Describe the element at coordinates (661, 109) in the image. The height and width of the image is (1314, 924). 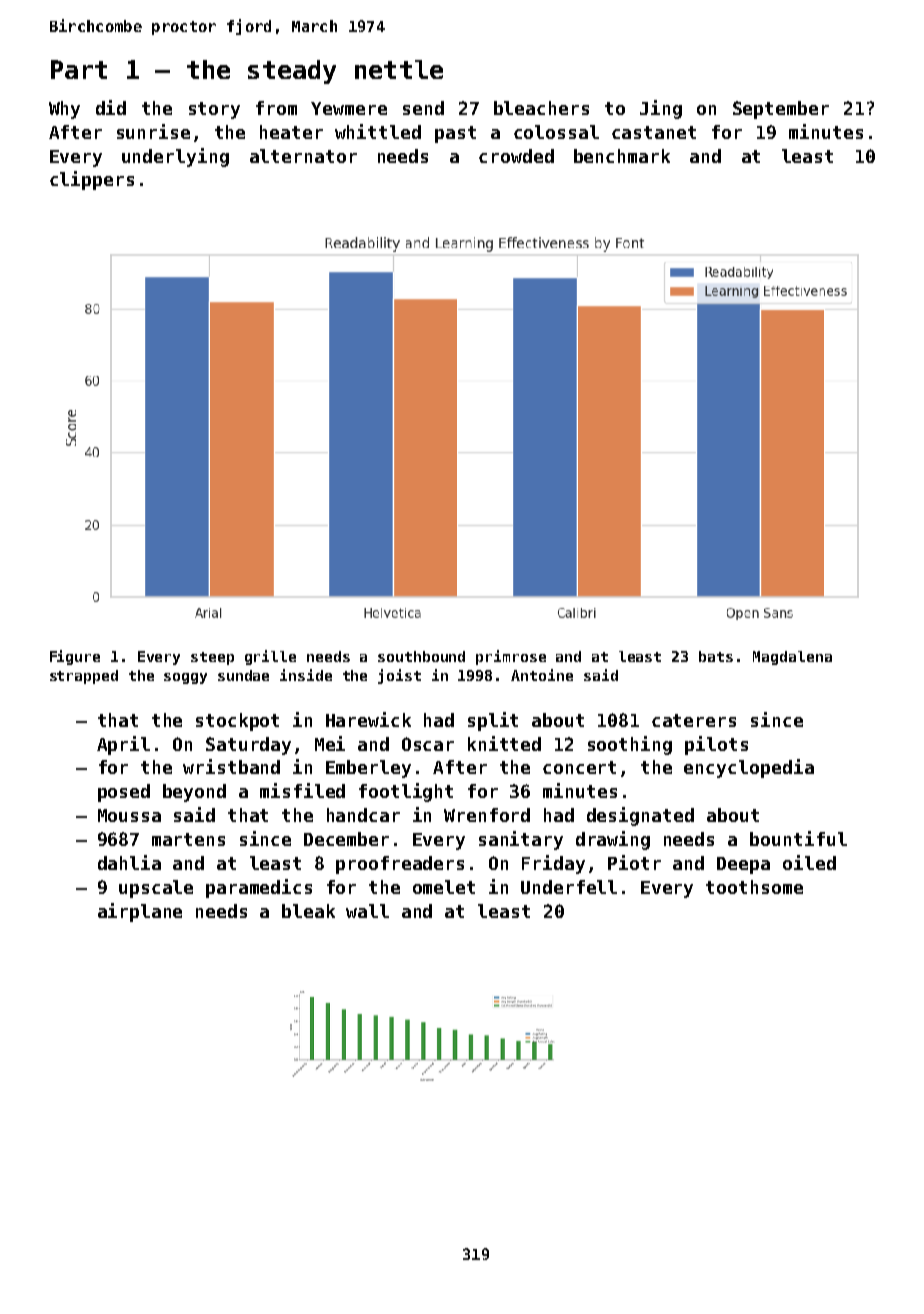
I see `Jing` at that location.
